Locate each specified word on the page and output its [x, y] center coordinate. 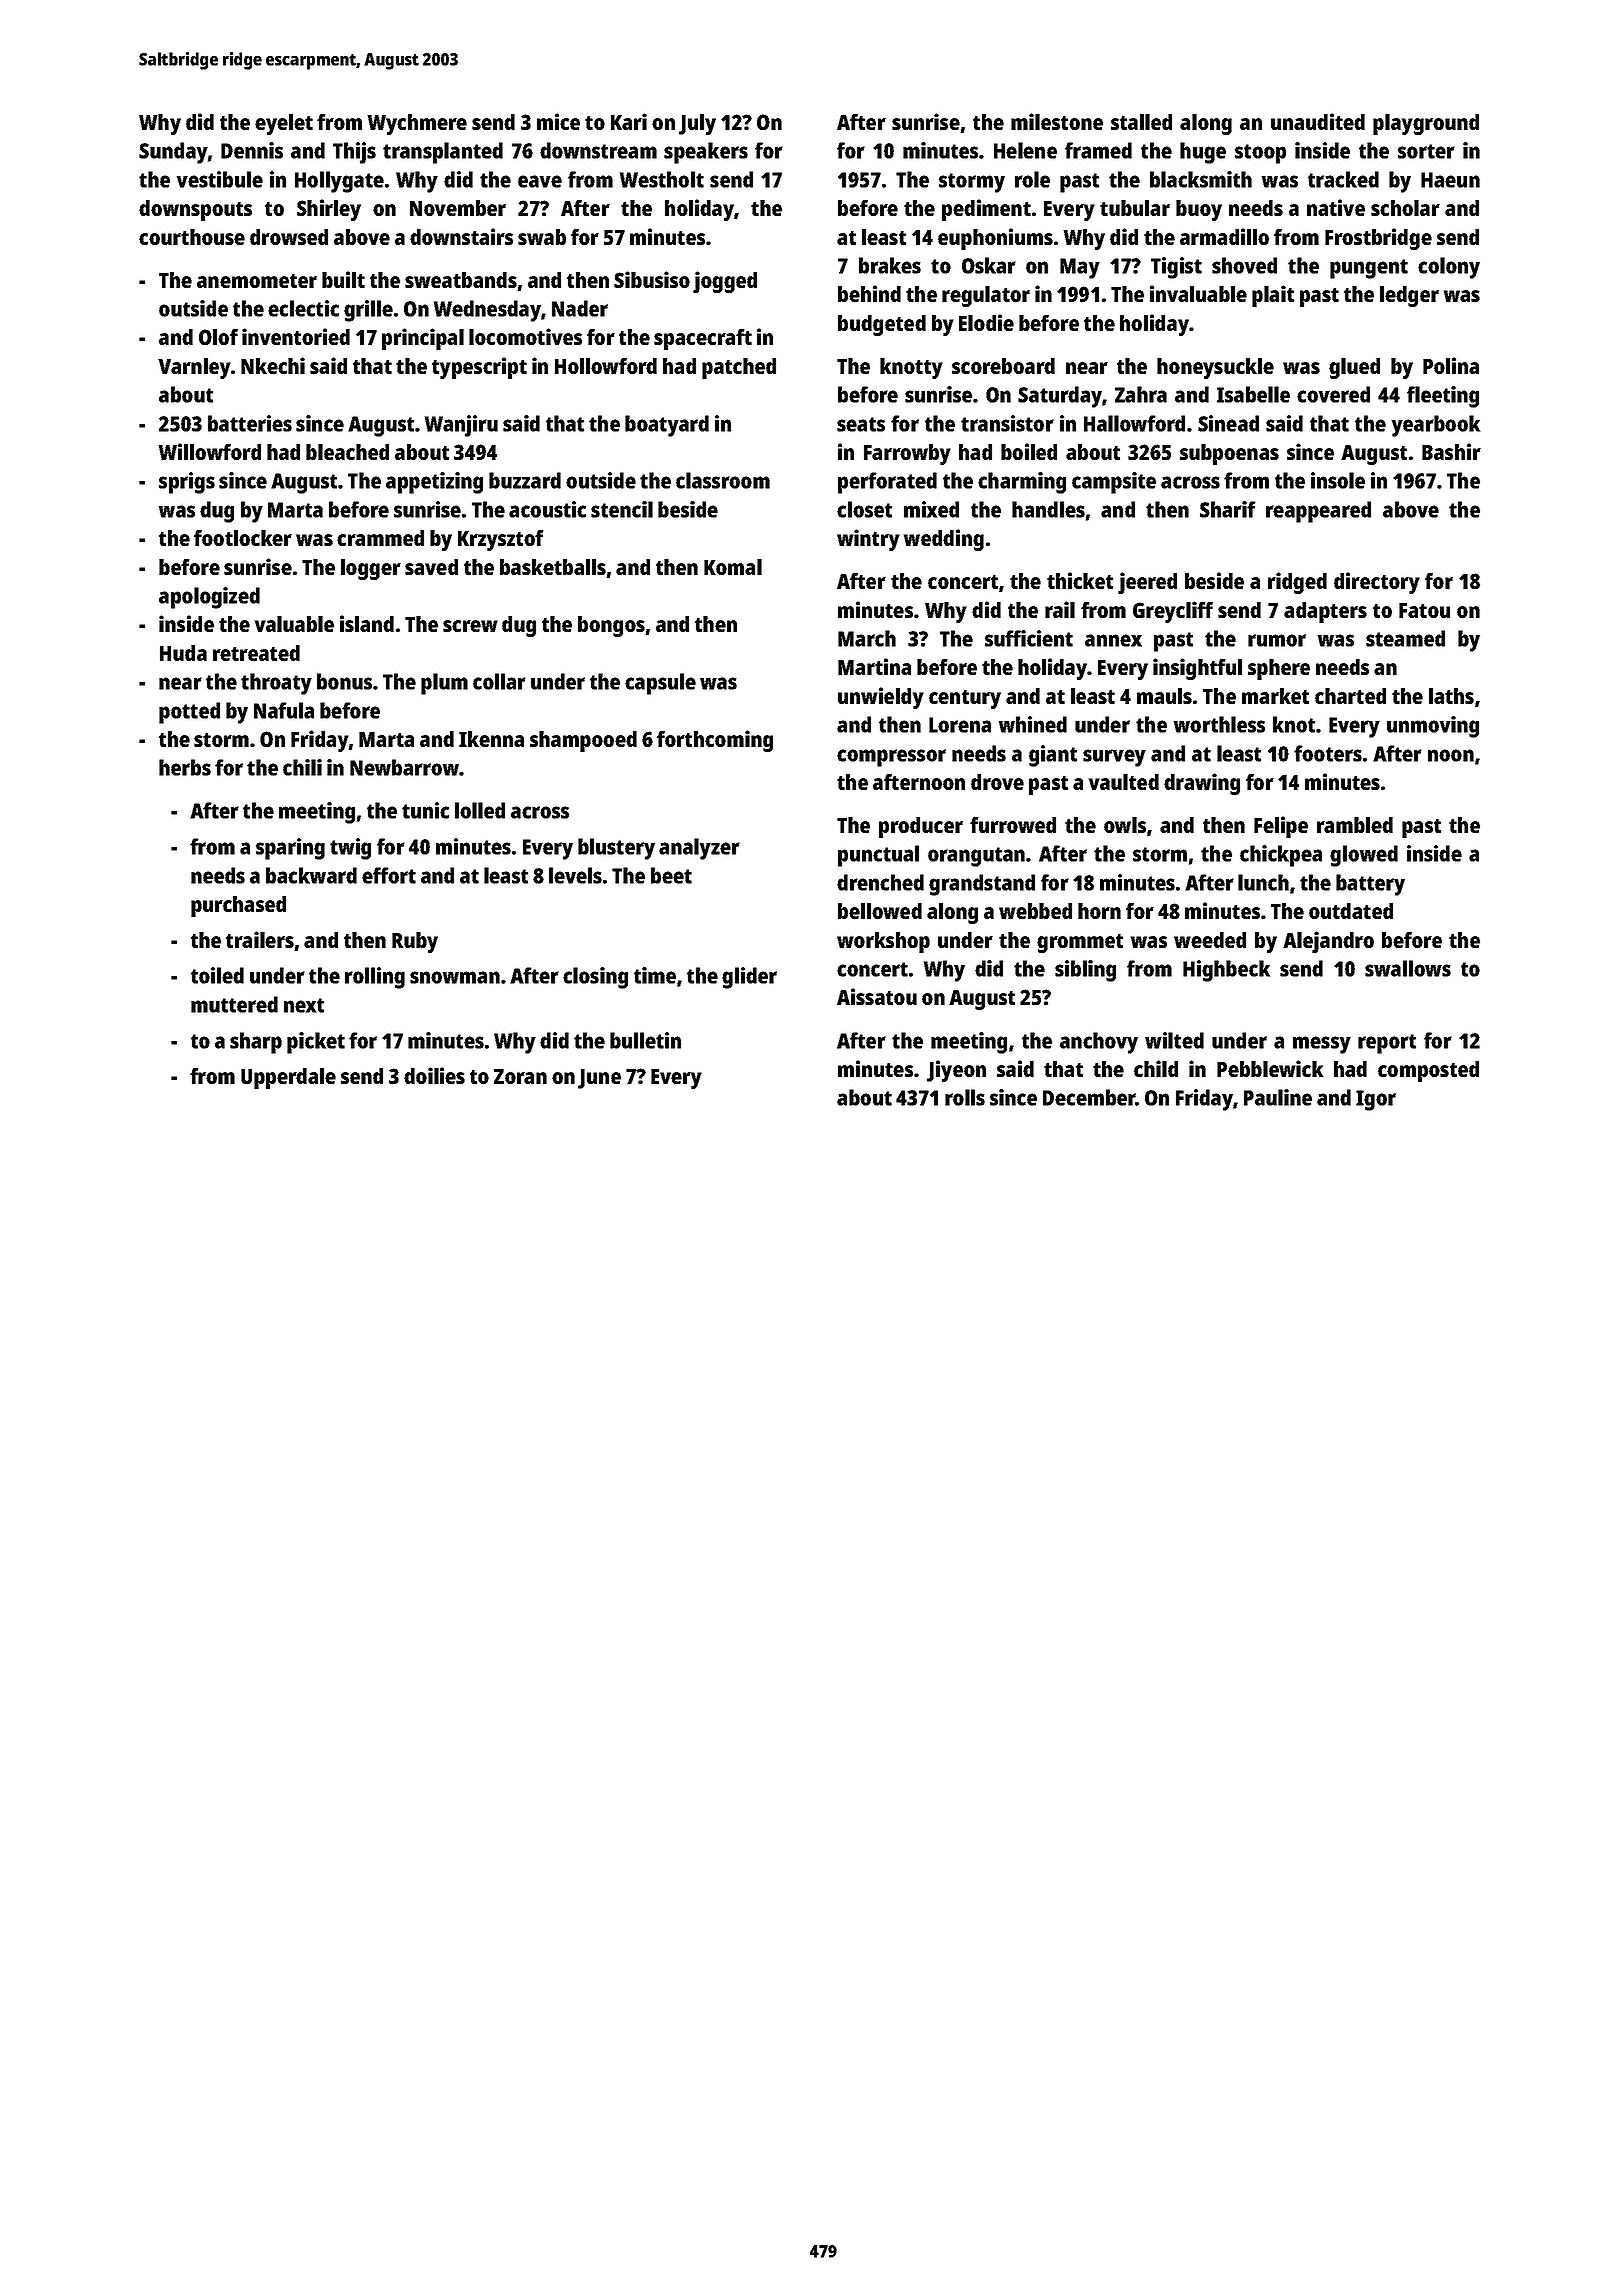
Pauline [1278, 1097]
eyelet [284, 124]
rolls [965, 1097]
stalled [1141, 122]
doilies [434, 1075]
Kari [629, 121]
